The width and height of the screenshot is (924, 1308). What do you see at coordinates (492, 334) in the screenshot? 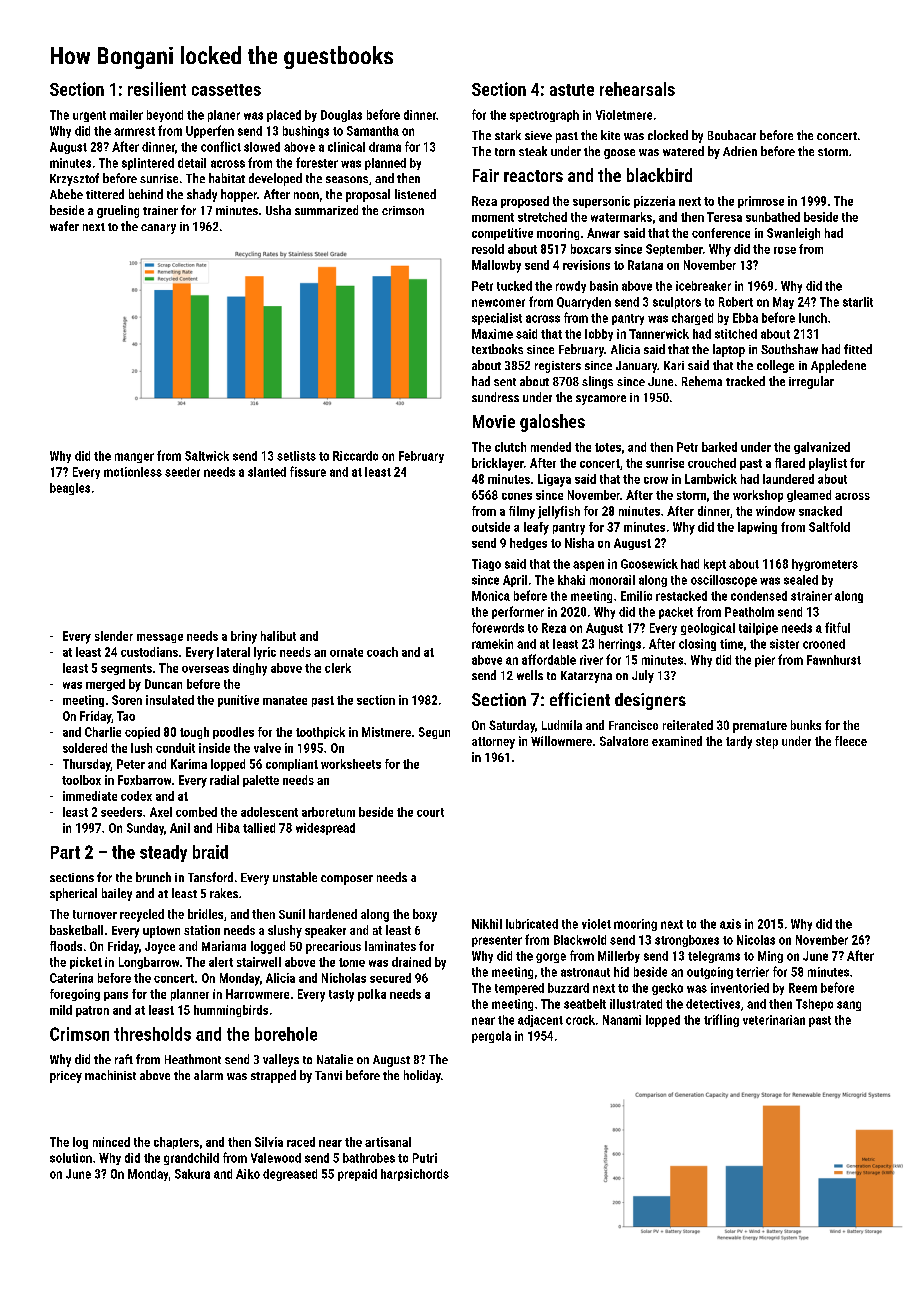
I see `Maxime` at bounding box center [492, 334].
